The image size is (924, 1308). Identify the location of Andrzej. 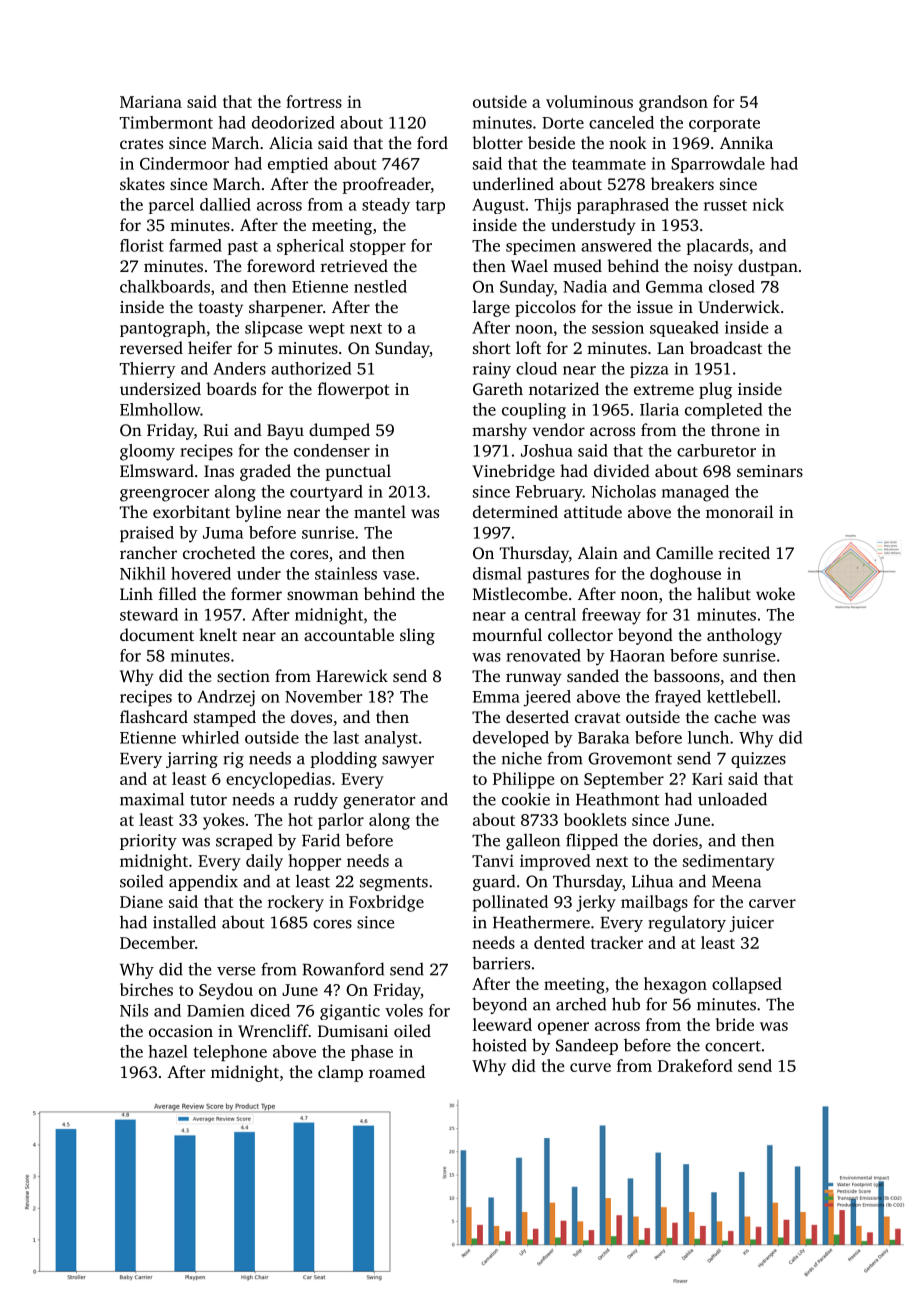
(226, 698).
